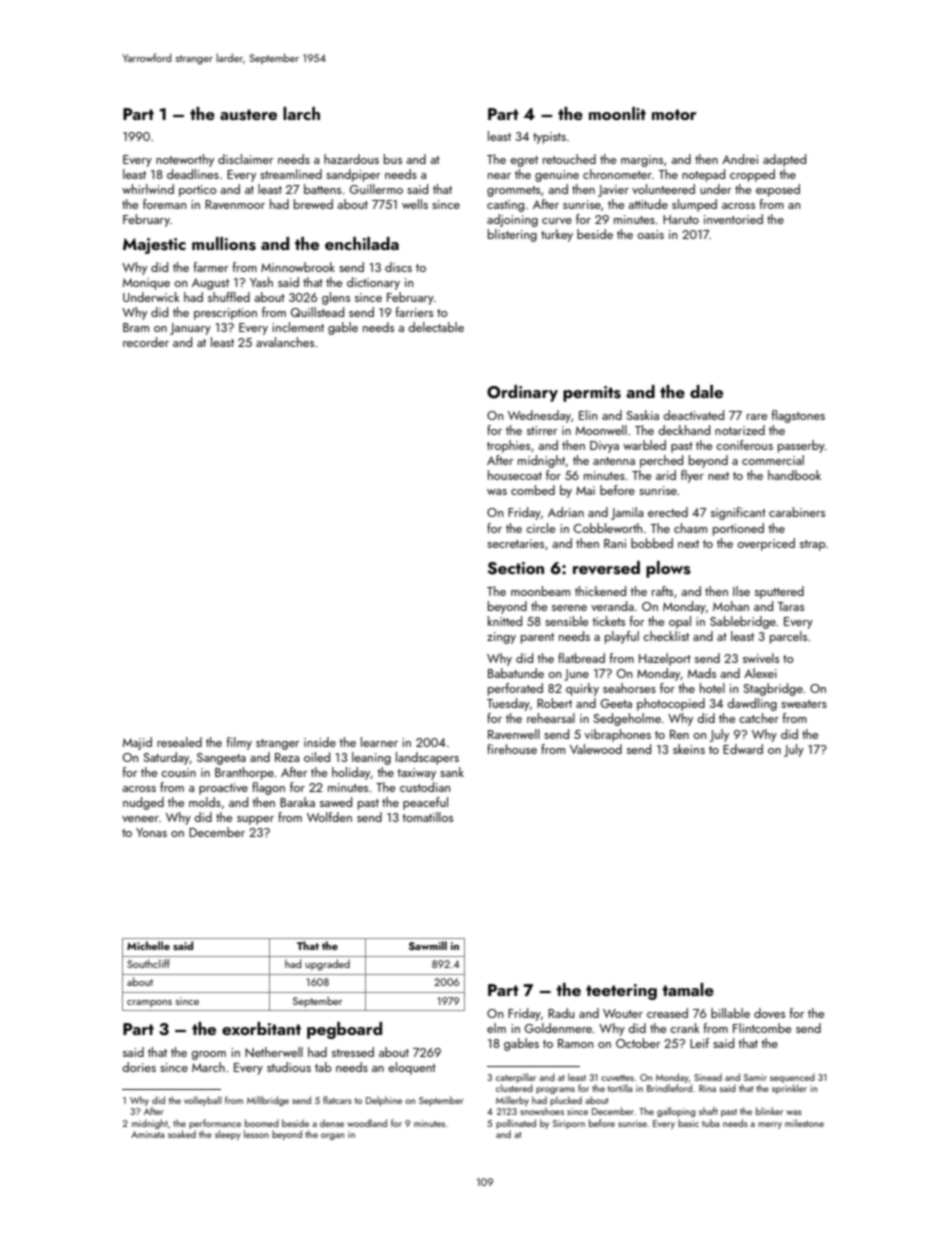 The height and width of the document is (1233, 952). Describe the element at coordinates (393, 159) in the document. I see `bus` at that location.
